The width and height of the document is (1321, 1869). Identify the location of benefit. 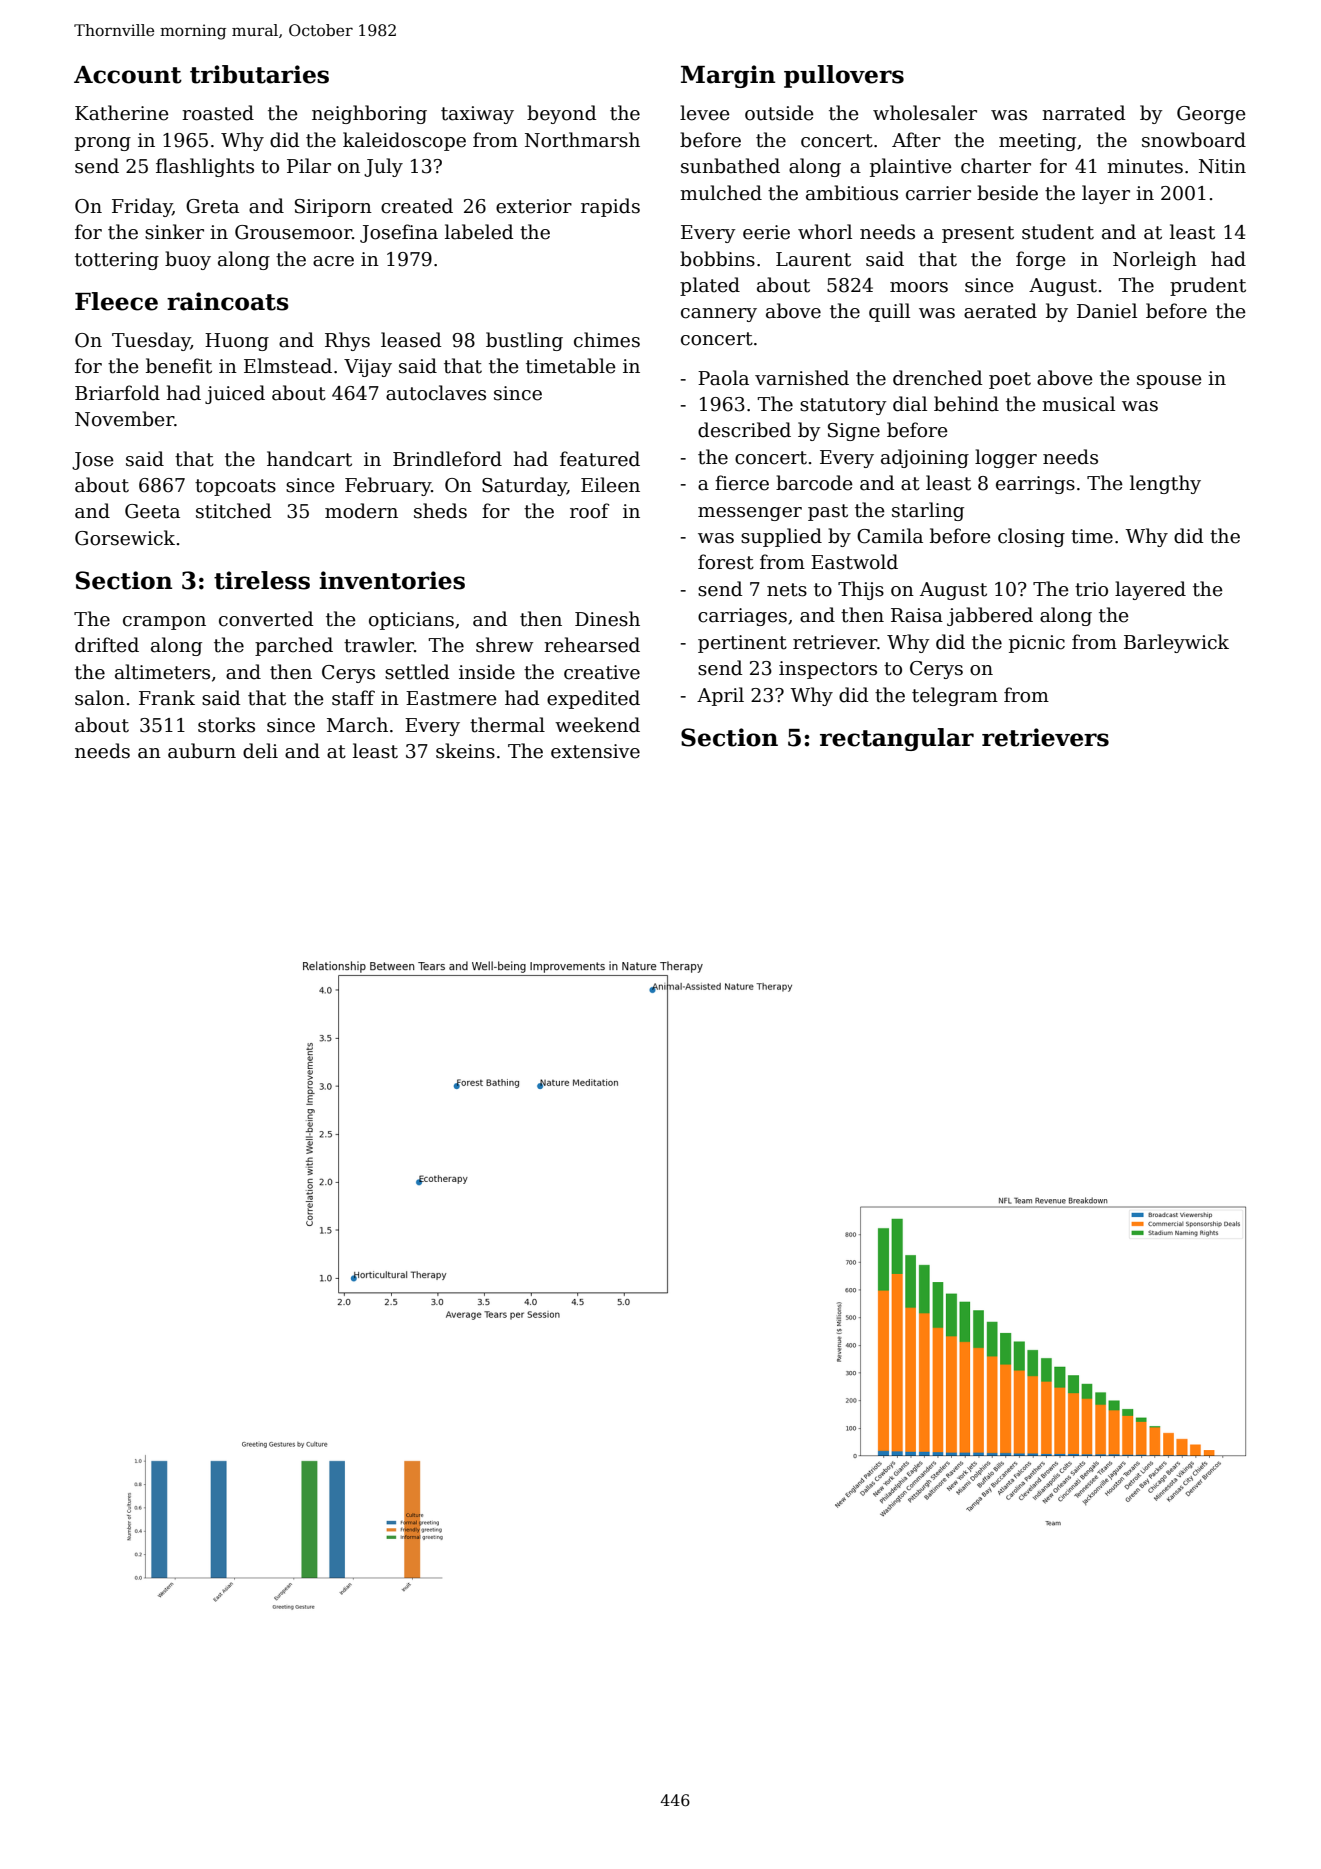
(179, 366).
